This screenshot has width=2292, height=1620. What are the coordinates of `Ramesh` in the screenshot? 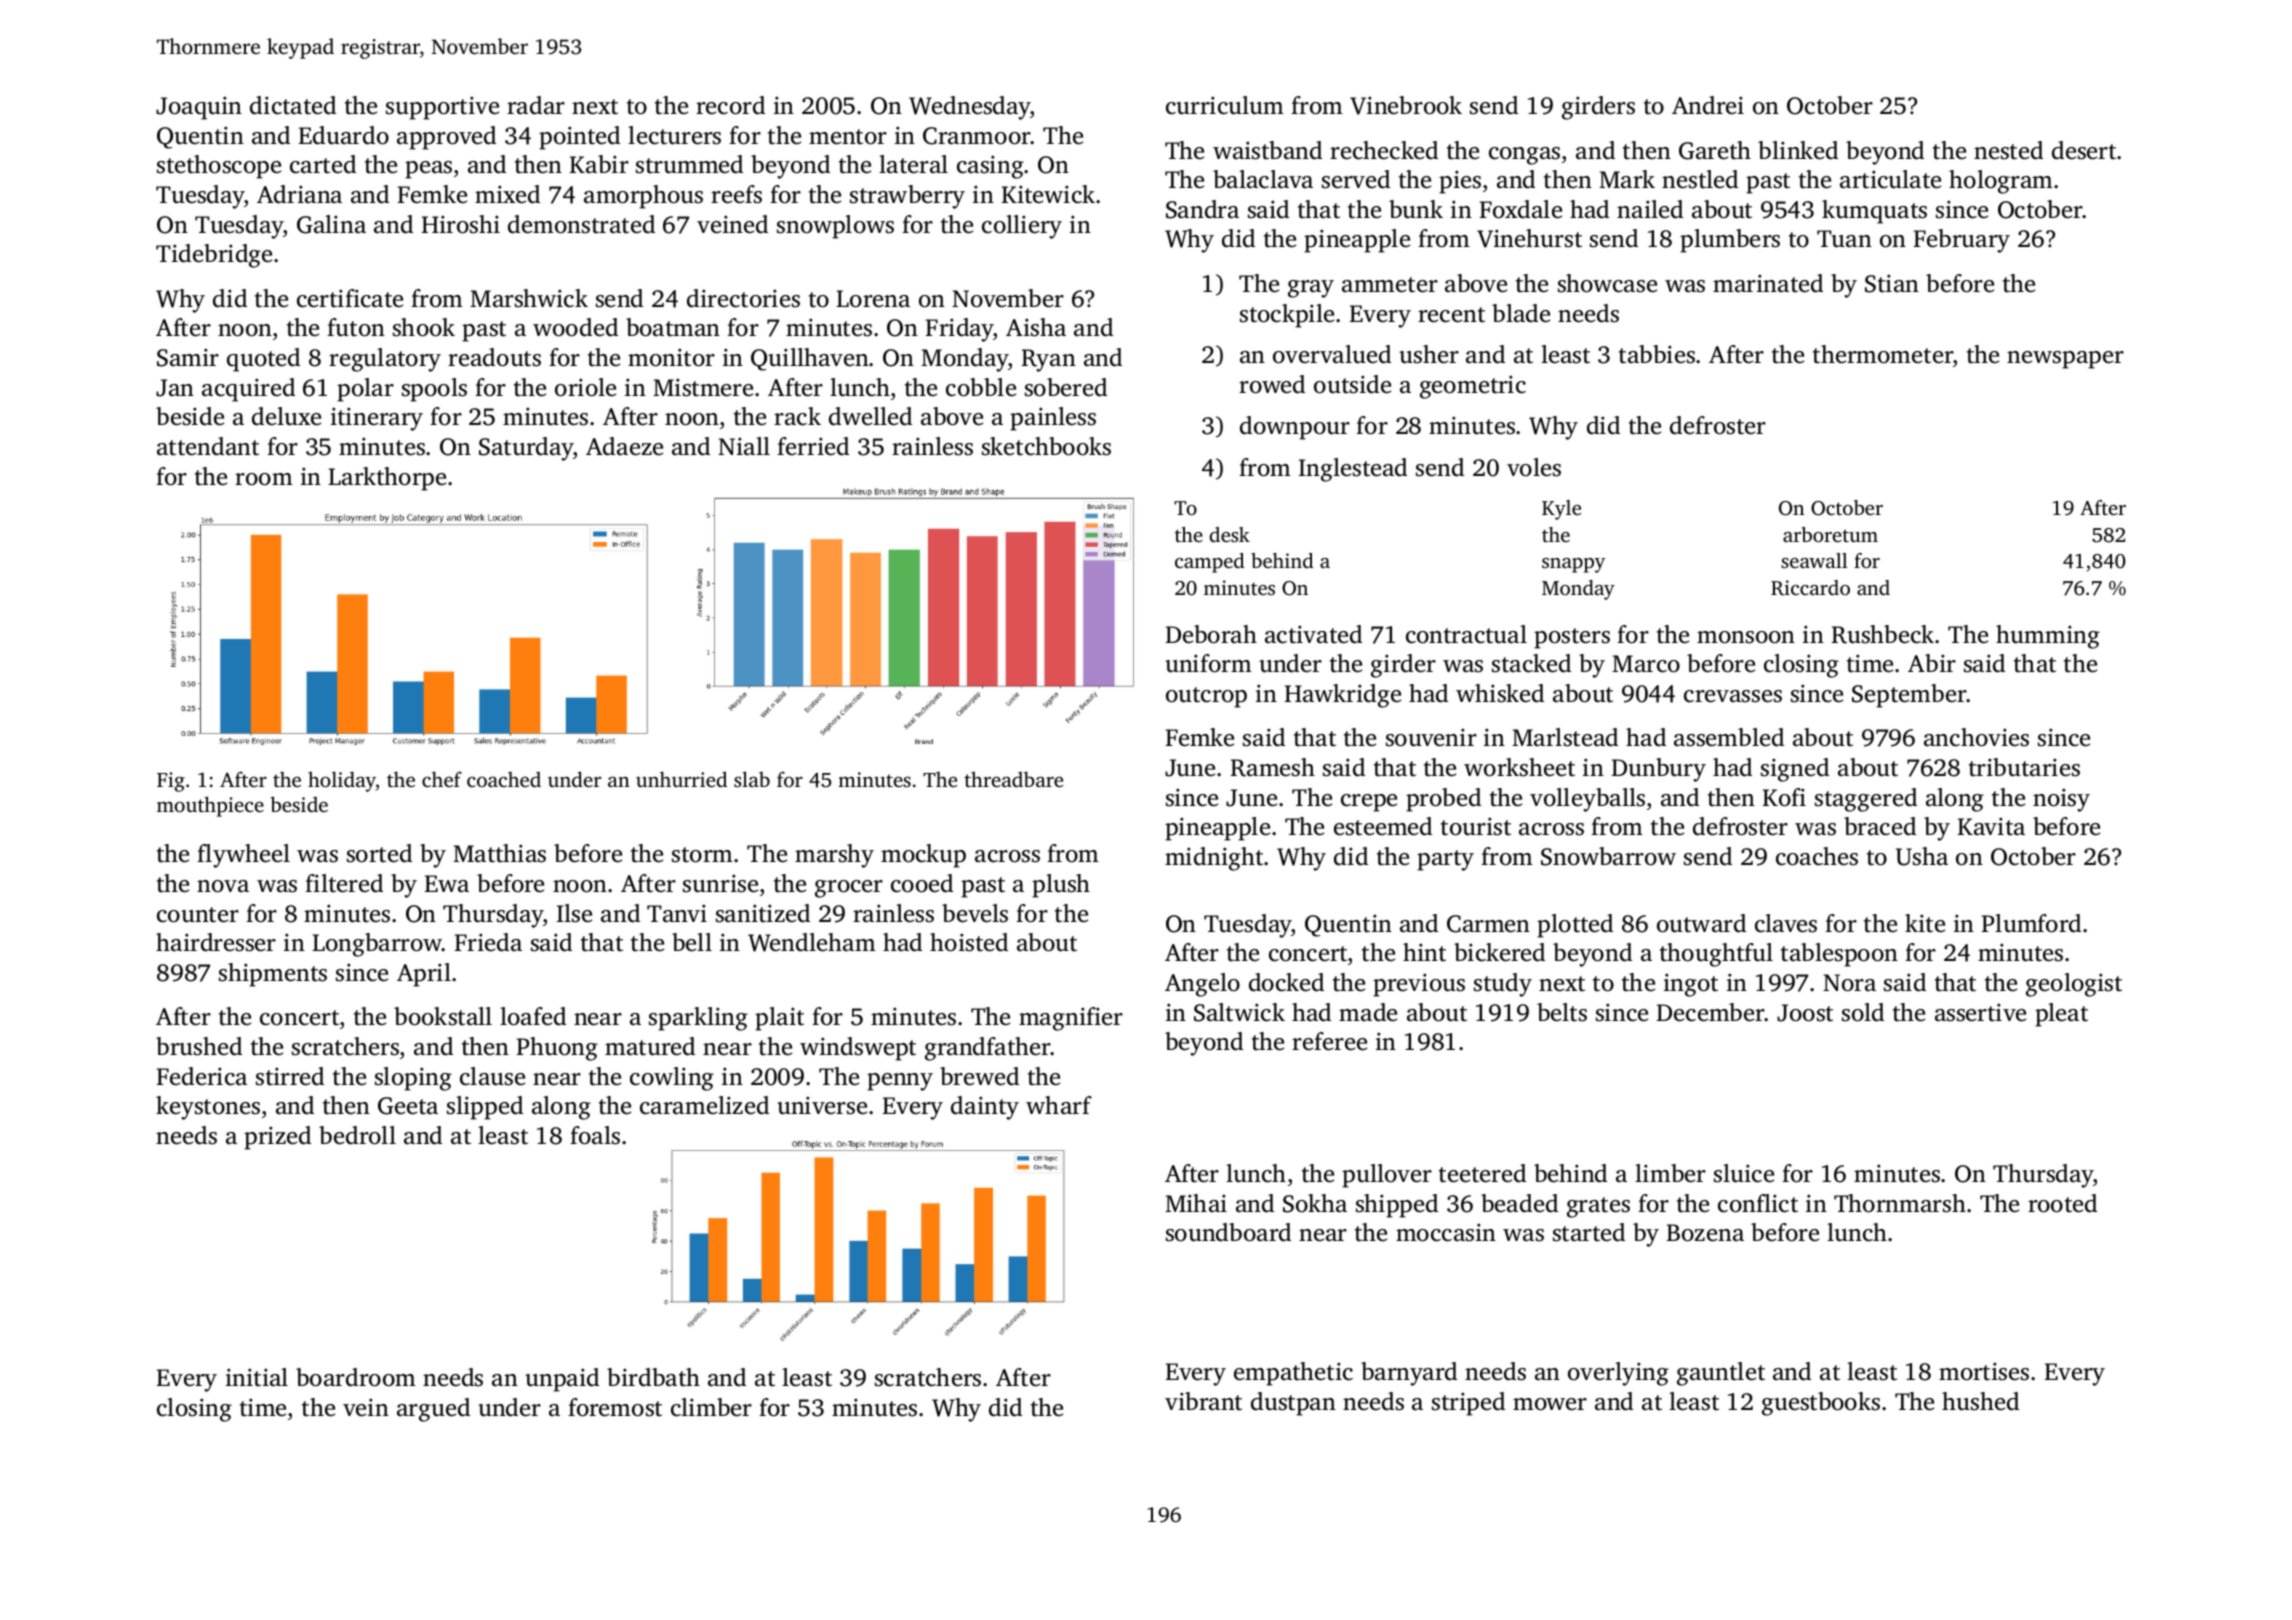 It's located at (1273, 767).
